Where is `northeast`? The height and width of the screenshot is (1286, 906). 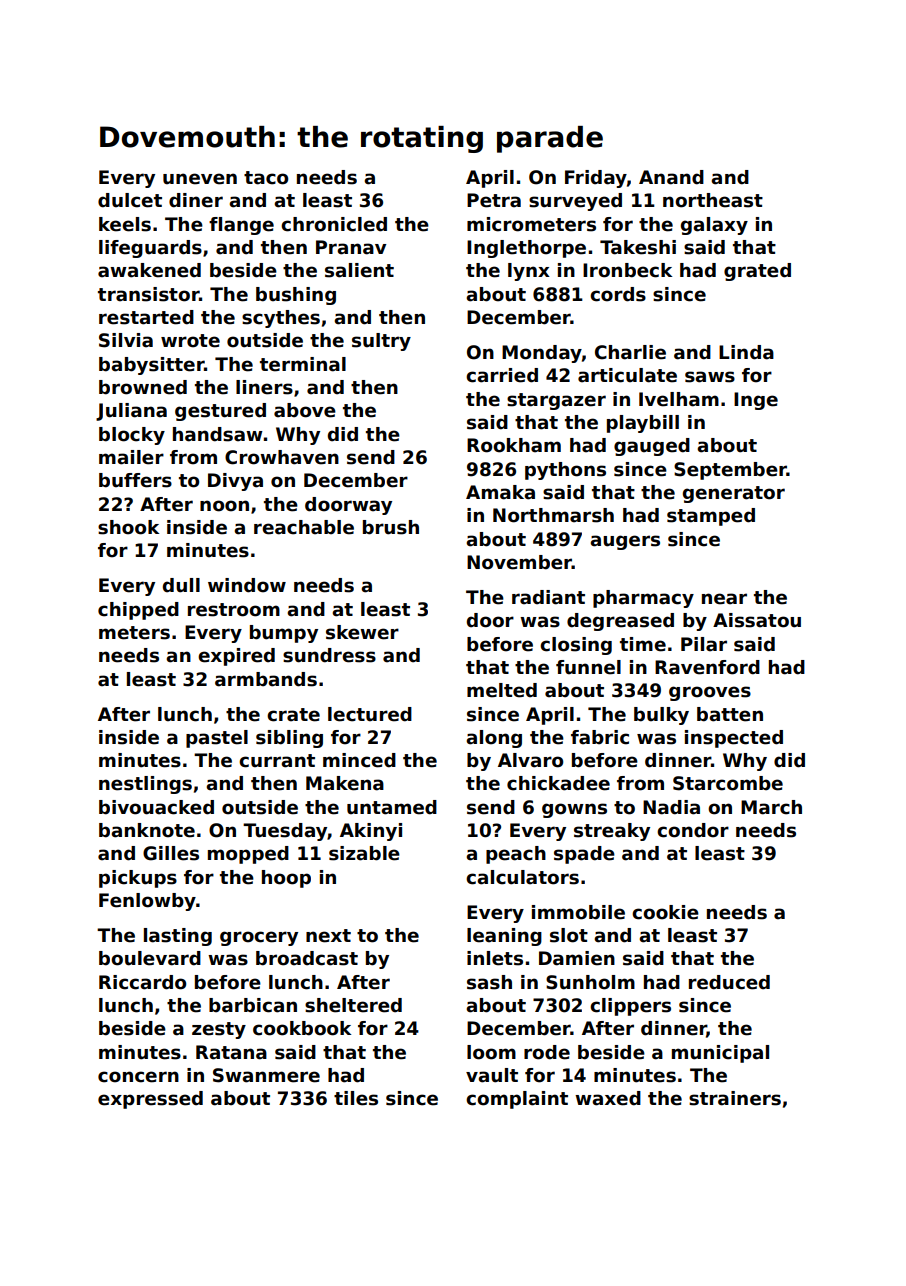
northeast is located at coordinates (713, 200).
